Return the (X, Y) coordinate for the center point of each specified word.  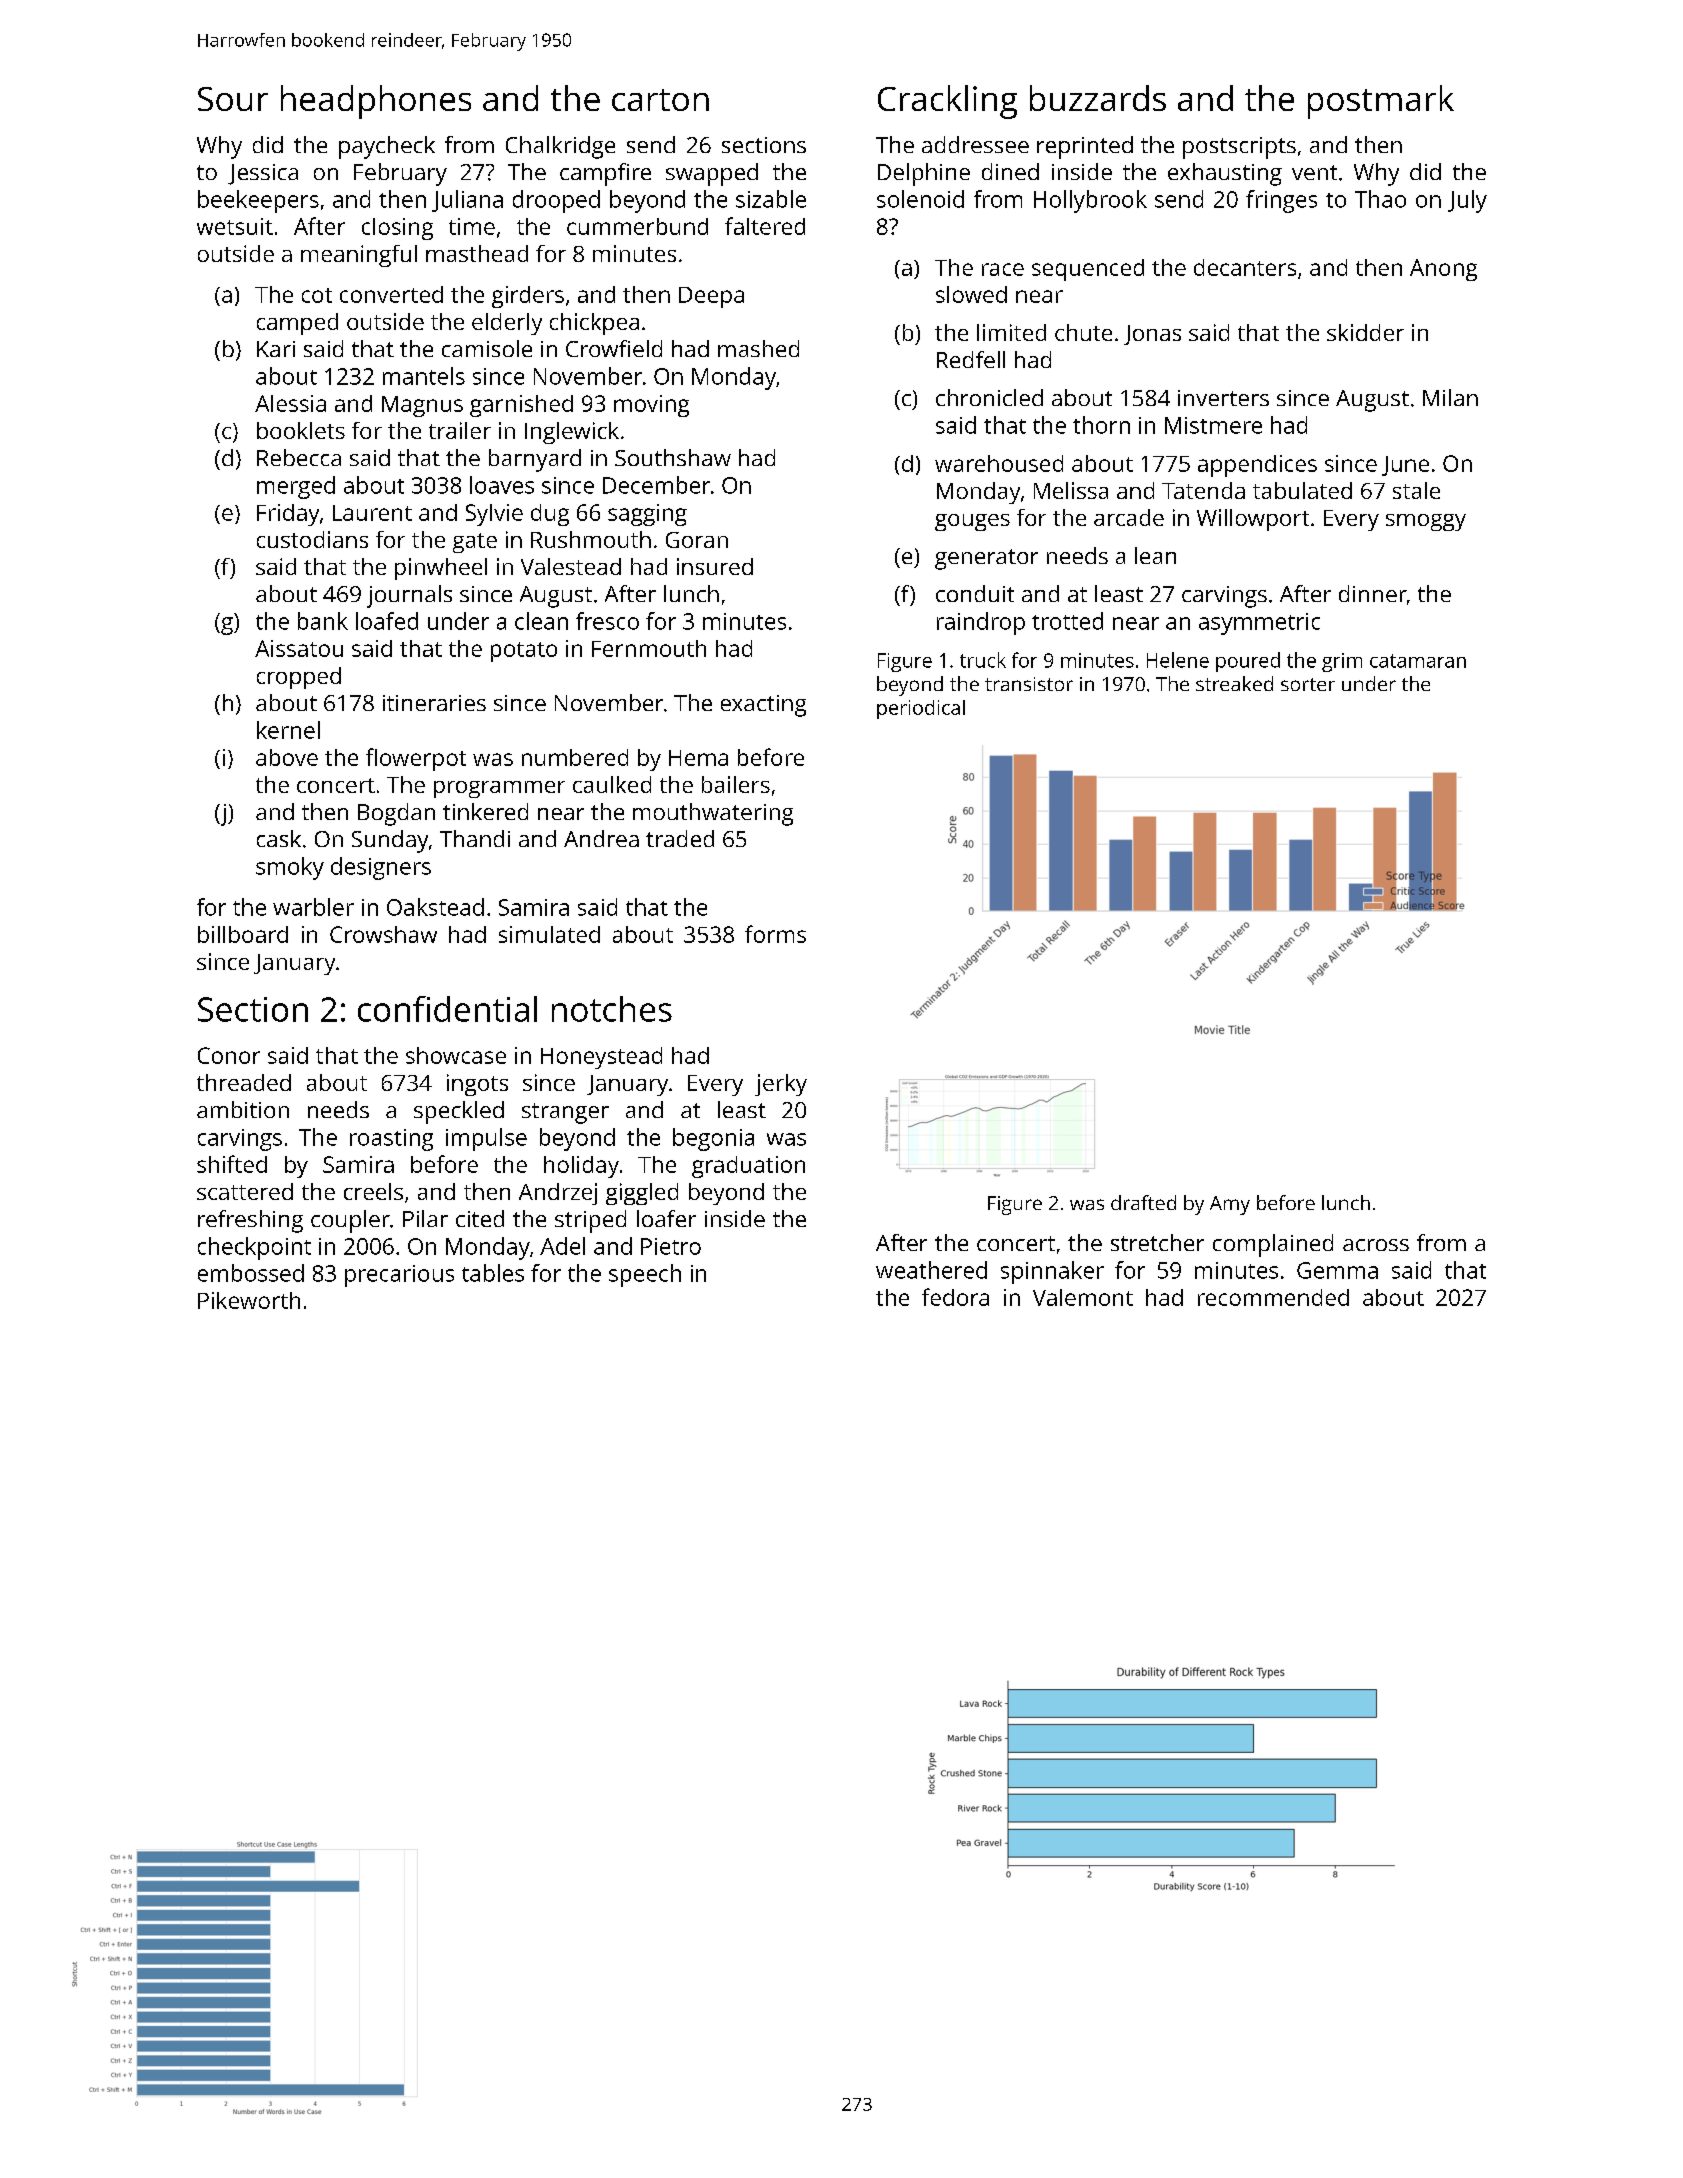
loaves (502, 485)
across (1376, 1245)
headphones (376, 102)
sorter (1308, 684)
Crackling (947, 102)
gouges (972, 522)
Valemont (1083, 1297)
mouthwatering (713, 814)
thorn (1101, 425)
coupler (350, 1221)
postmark (1381, 102)
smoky (290, 868)
